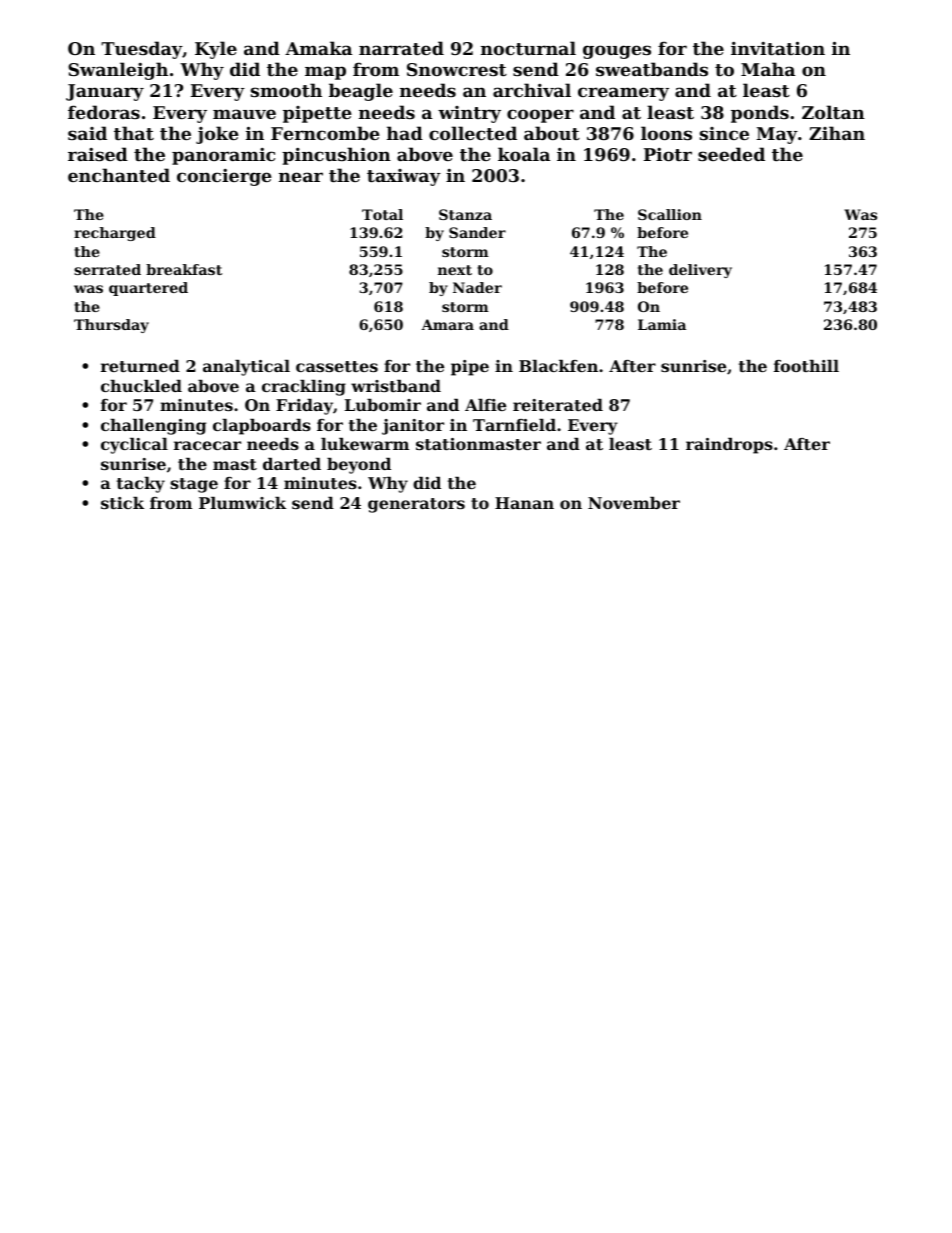 The width and height of the page is (952, 1233). What do you see at coordinates (634, 503) in the page?
I see `November` at bounding box center [634, 503].
